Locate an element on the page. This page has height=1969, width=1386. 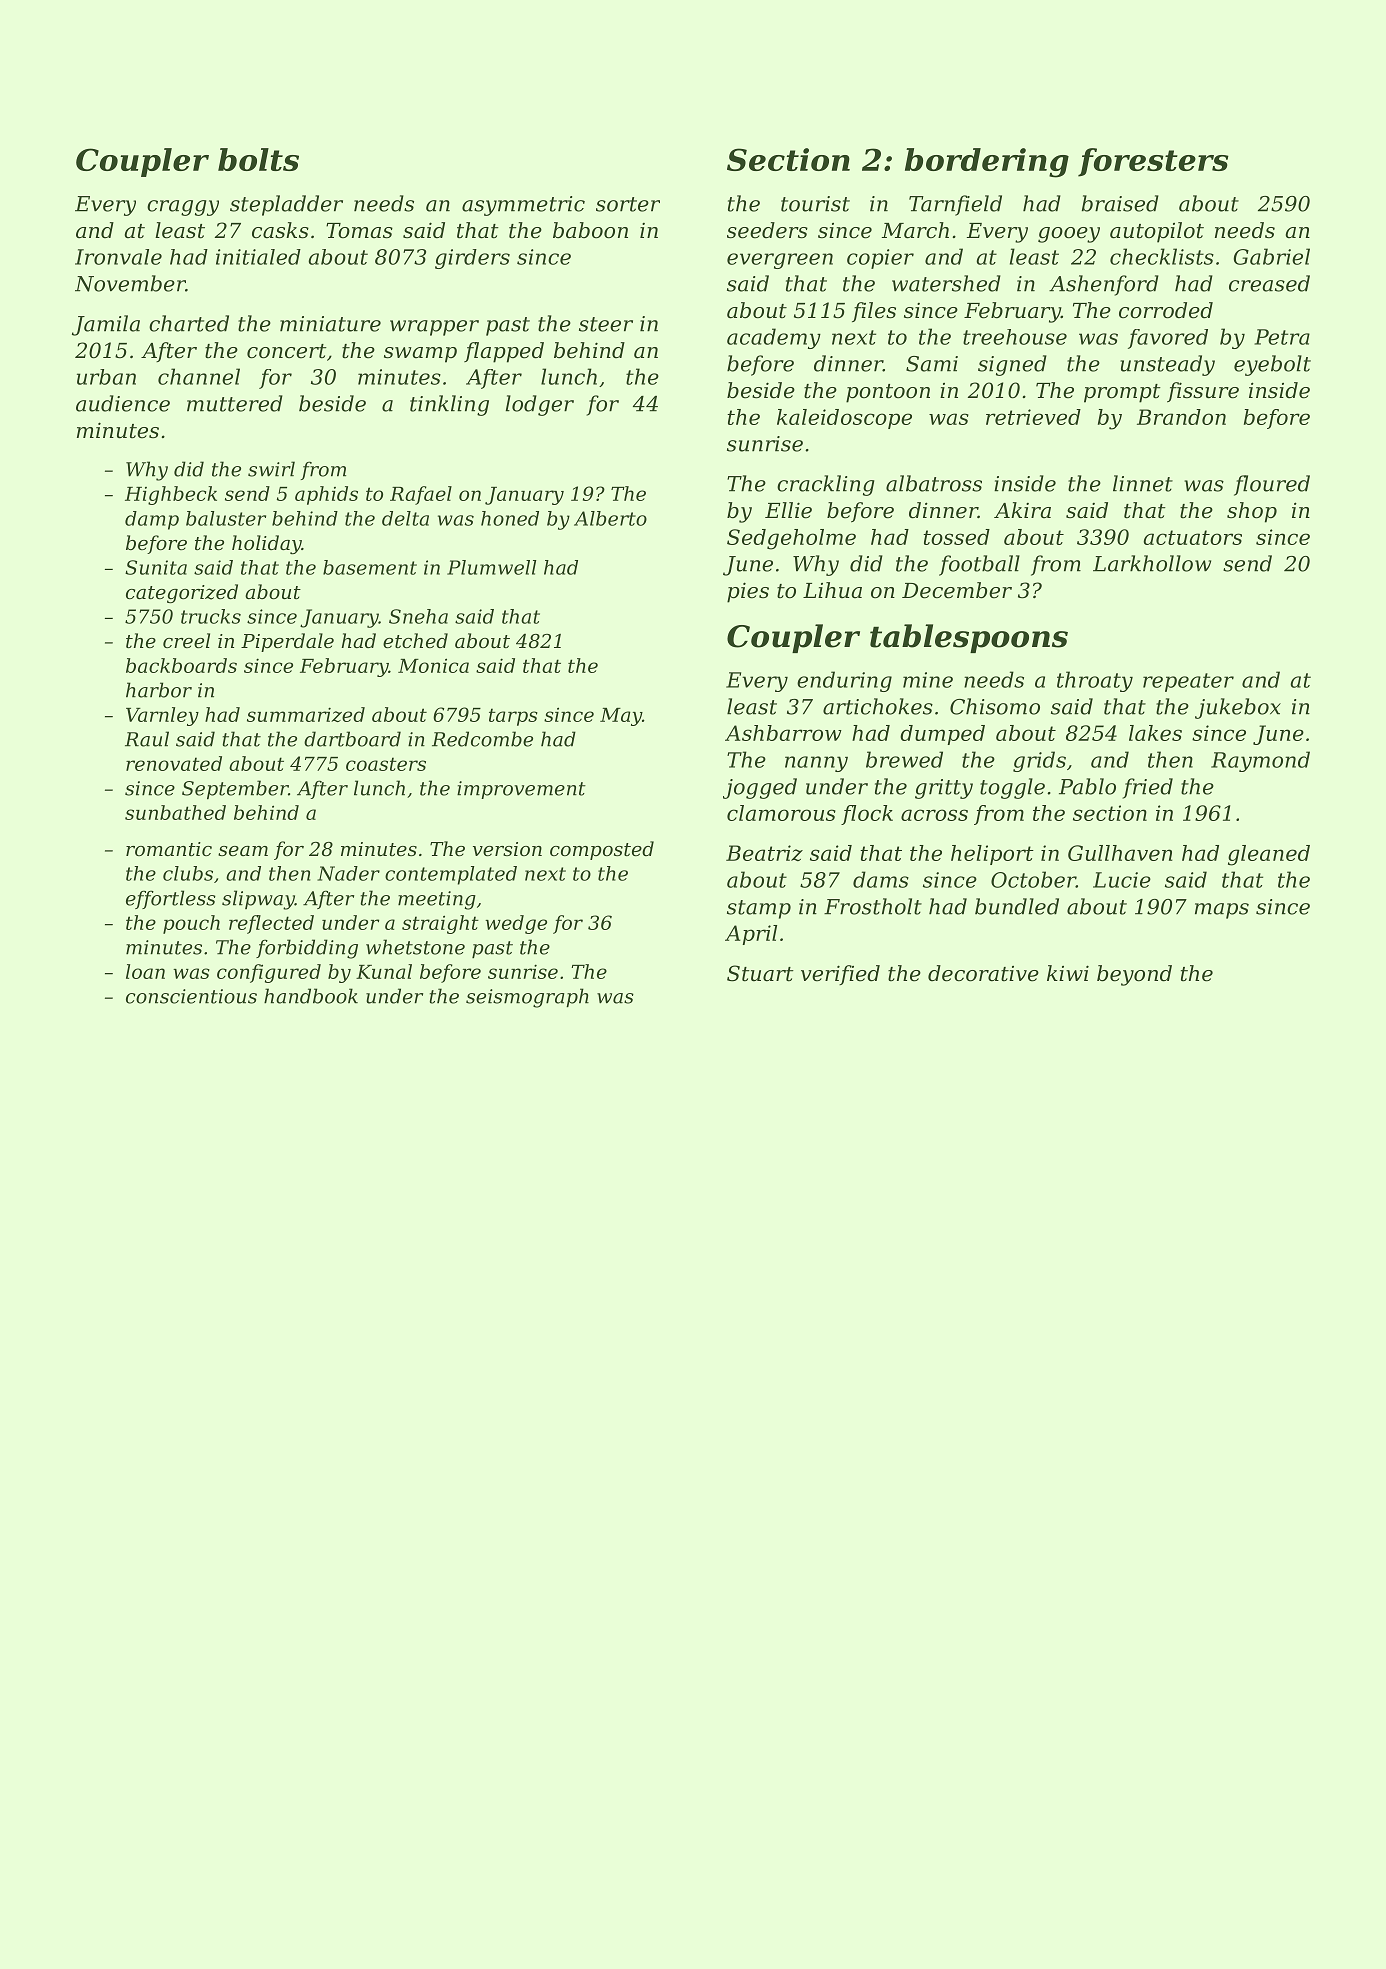
jogged is located at coordinates (760, 788).
